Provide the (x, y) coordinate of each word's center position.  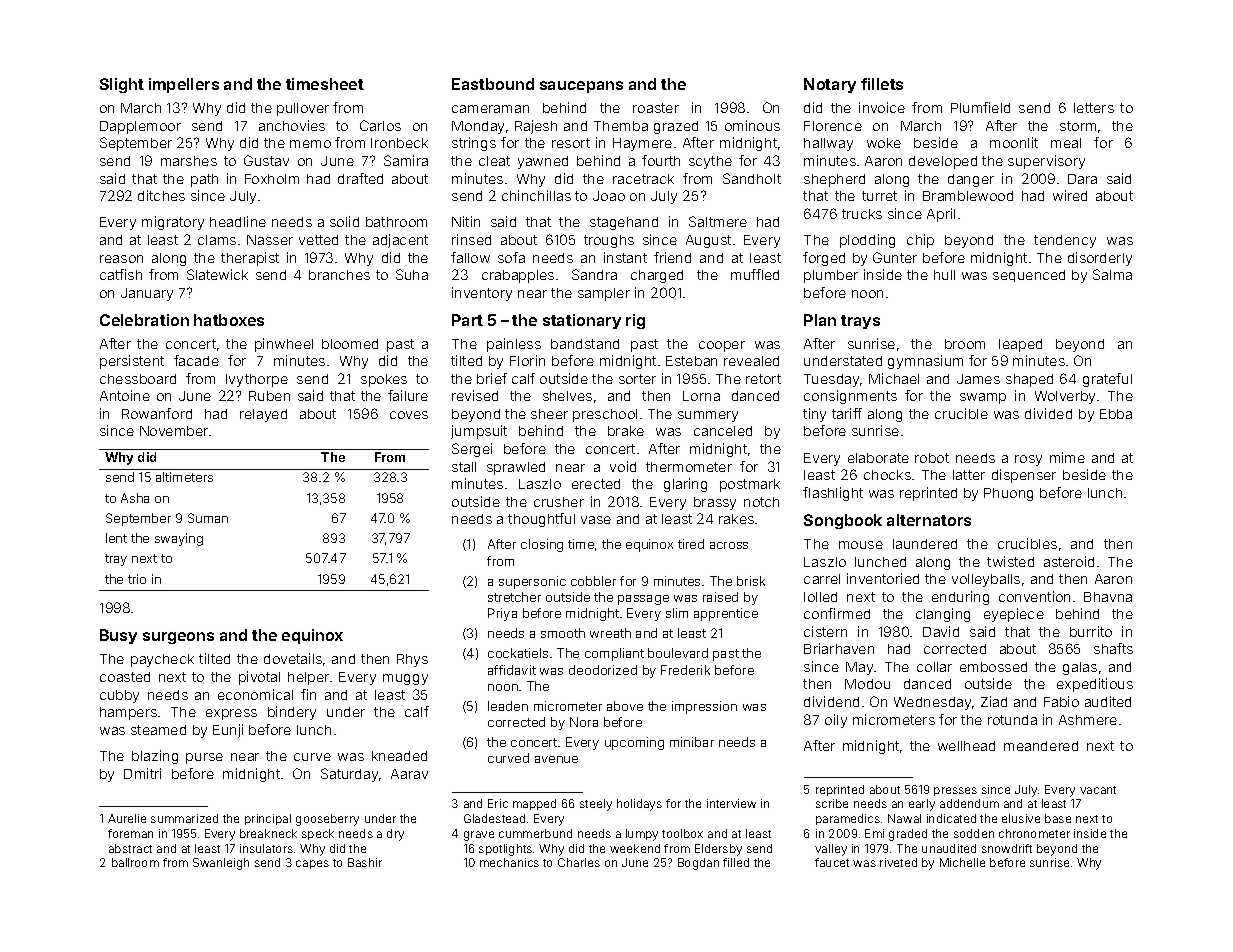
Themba (621, 126)
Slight (122, 85)
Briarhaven (839, 648)
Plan (820, 320)
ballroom (135, 862)
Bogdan (698, 864)
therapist (250, 259)
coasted (125, 677)
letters (1094, 108)
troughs (609, 241)
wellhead (966, 746)
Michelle (962, 862)
